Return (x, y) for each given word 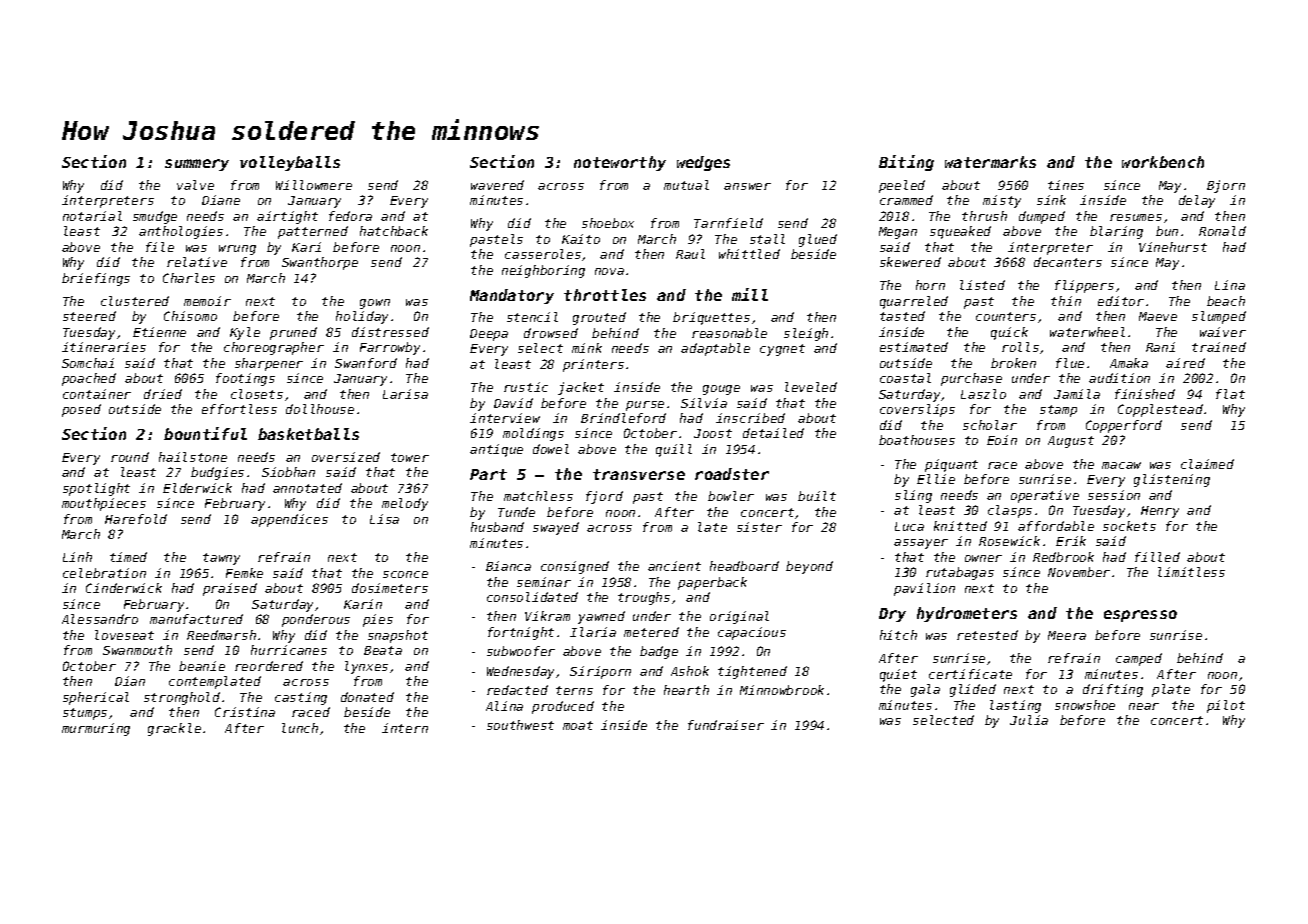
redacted (517, 690)
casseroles (543, 254)
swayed (556, 528)
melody (405, 504)
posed (81, 410)
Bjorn (1226, 186)
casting (301, 698)
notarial (92, 216)
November (1079, 572)
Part (488, 474)
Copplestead (1160, 410)
